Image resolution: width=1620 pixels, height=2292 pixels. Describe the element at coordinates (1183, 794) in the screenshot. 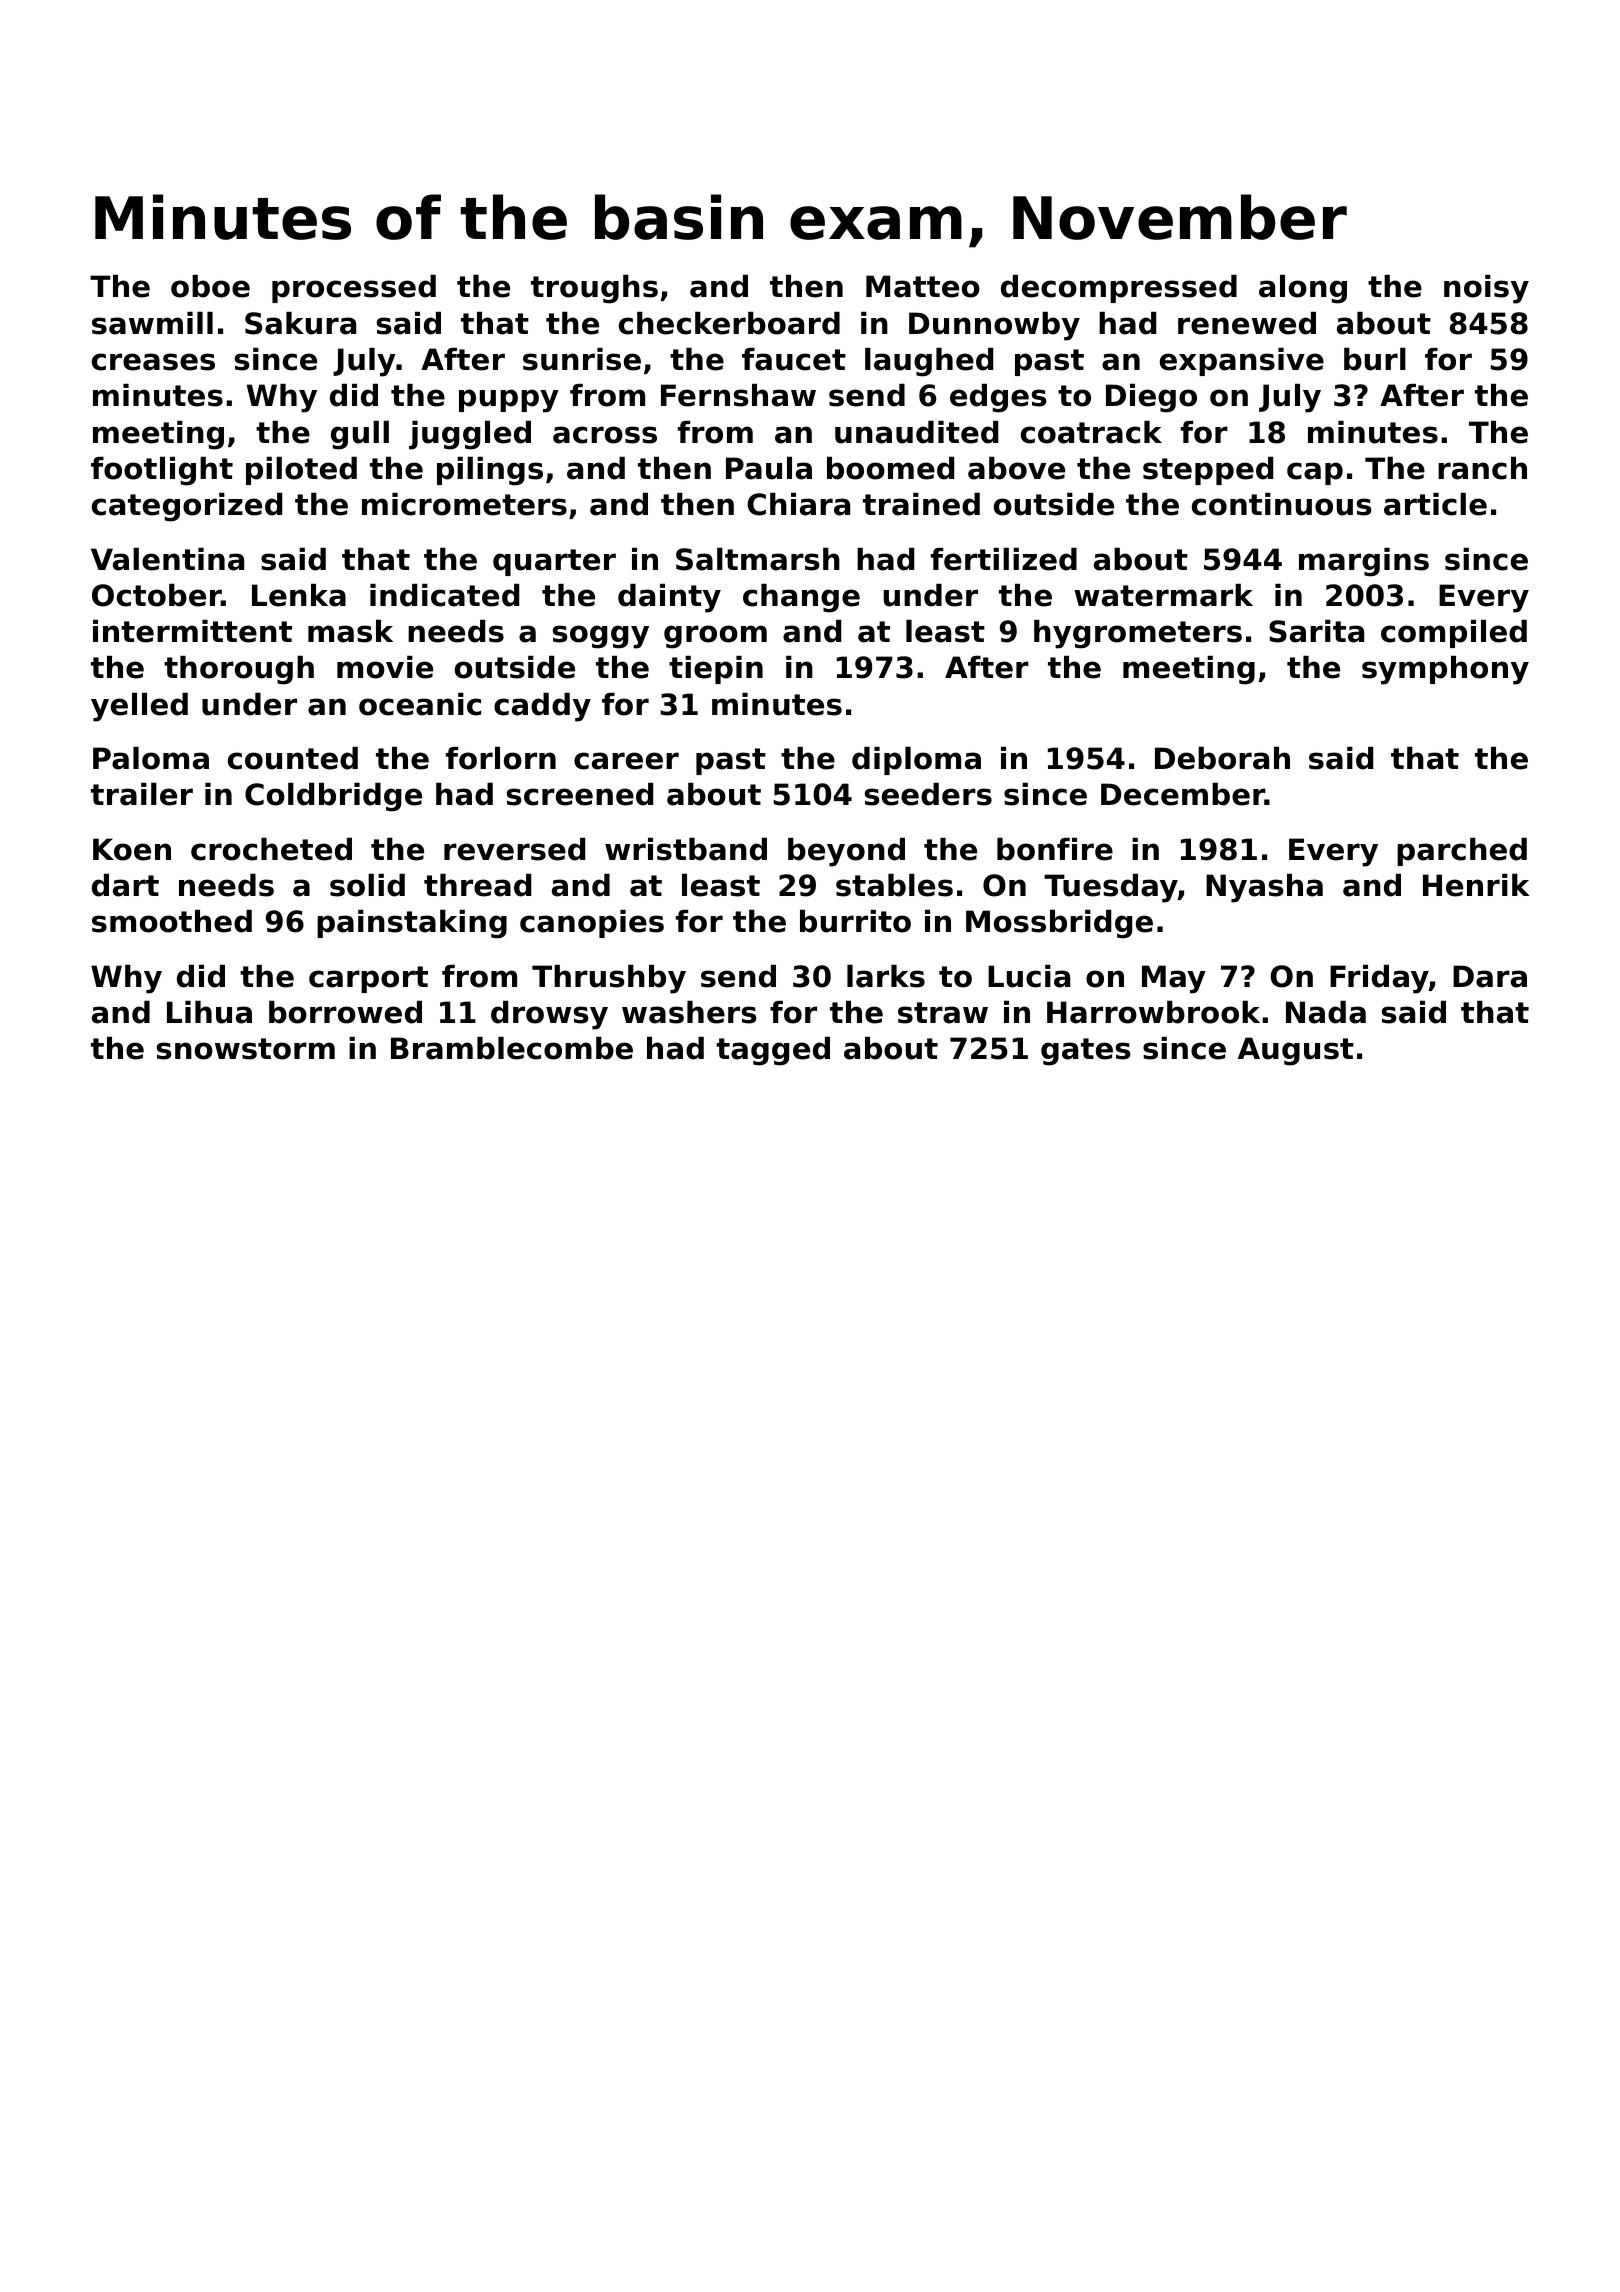

I see `December` at that location.
